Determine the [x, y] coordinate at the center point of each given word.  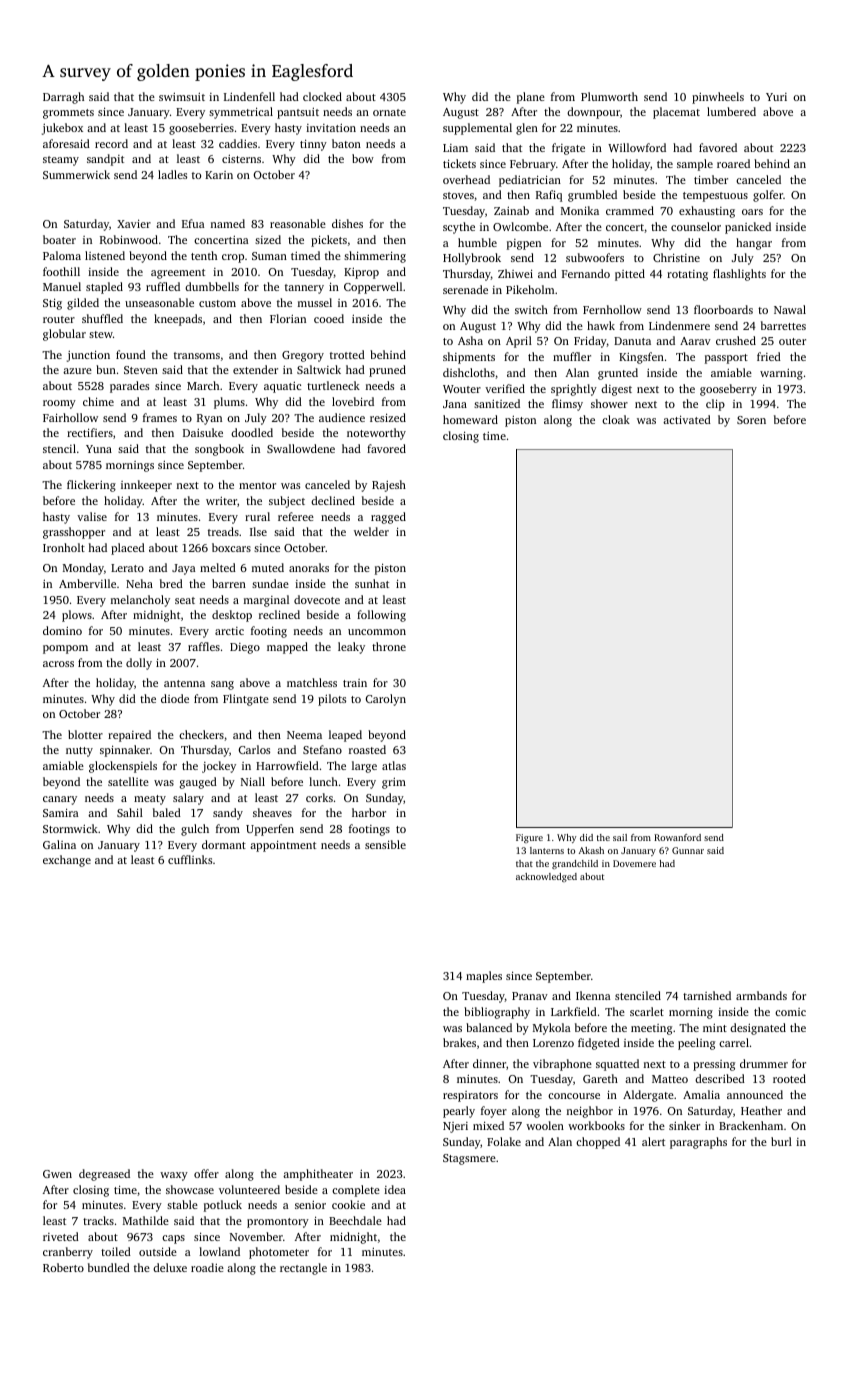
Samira [61, 812]
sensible [385, 844]
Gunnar [688, 850]
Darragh [63, 98]
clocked [322, 96]
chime [98, 401]
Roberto [63, 1267]
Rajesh [389, 486]
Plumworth [609, 96]
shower [609, 403]
